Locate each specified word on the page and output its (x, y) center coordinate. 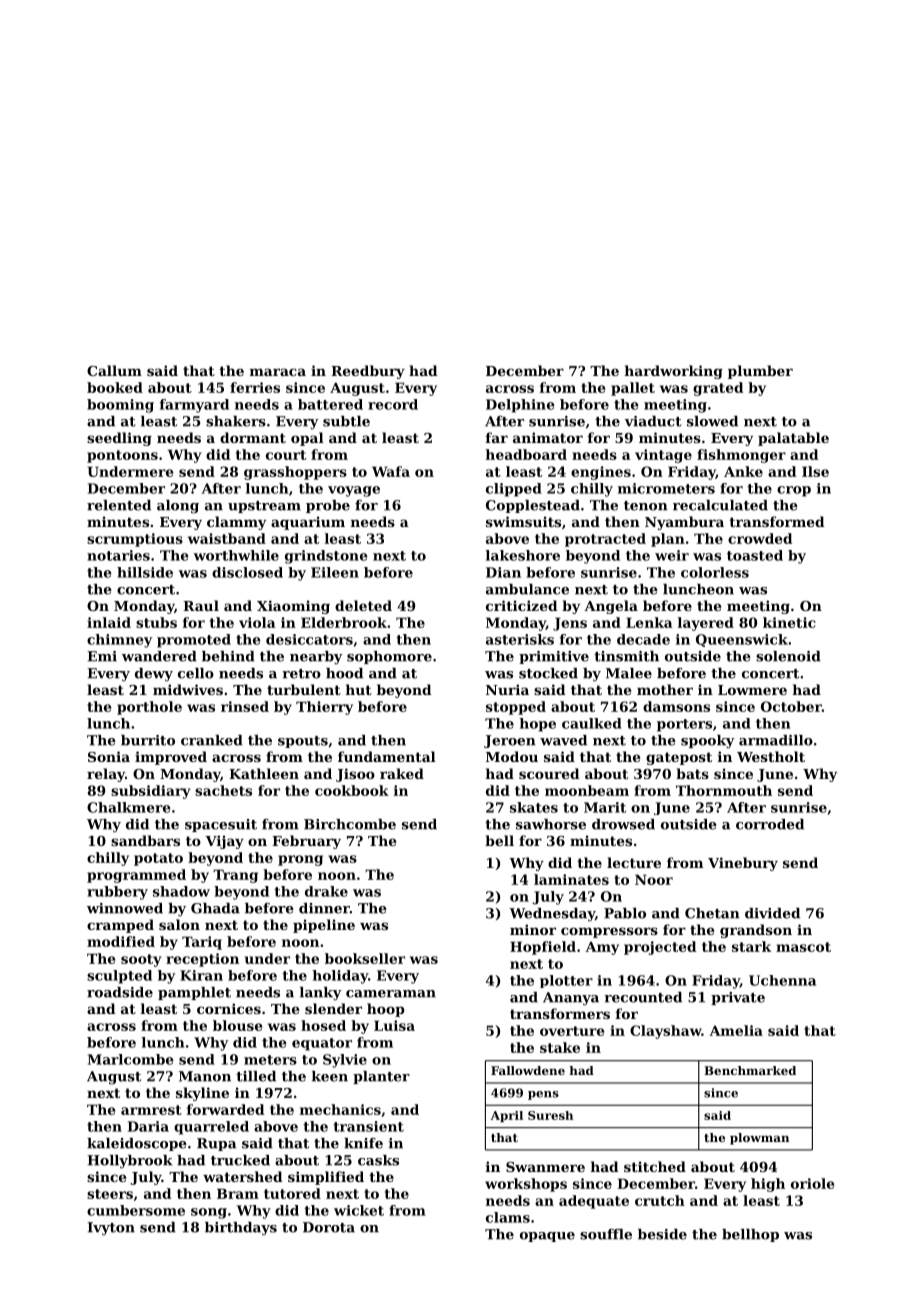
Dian (503, 572)
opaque (547, 1237)
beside (662, 1234)
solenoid (788, 656)
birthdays (241, 1229)
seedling (119, 439)
